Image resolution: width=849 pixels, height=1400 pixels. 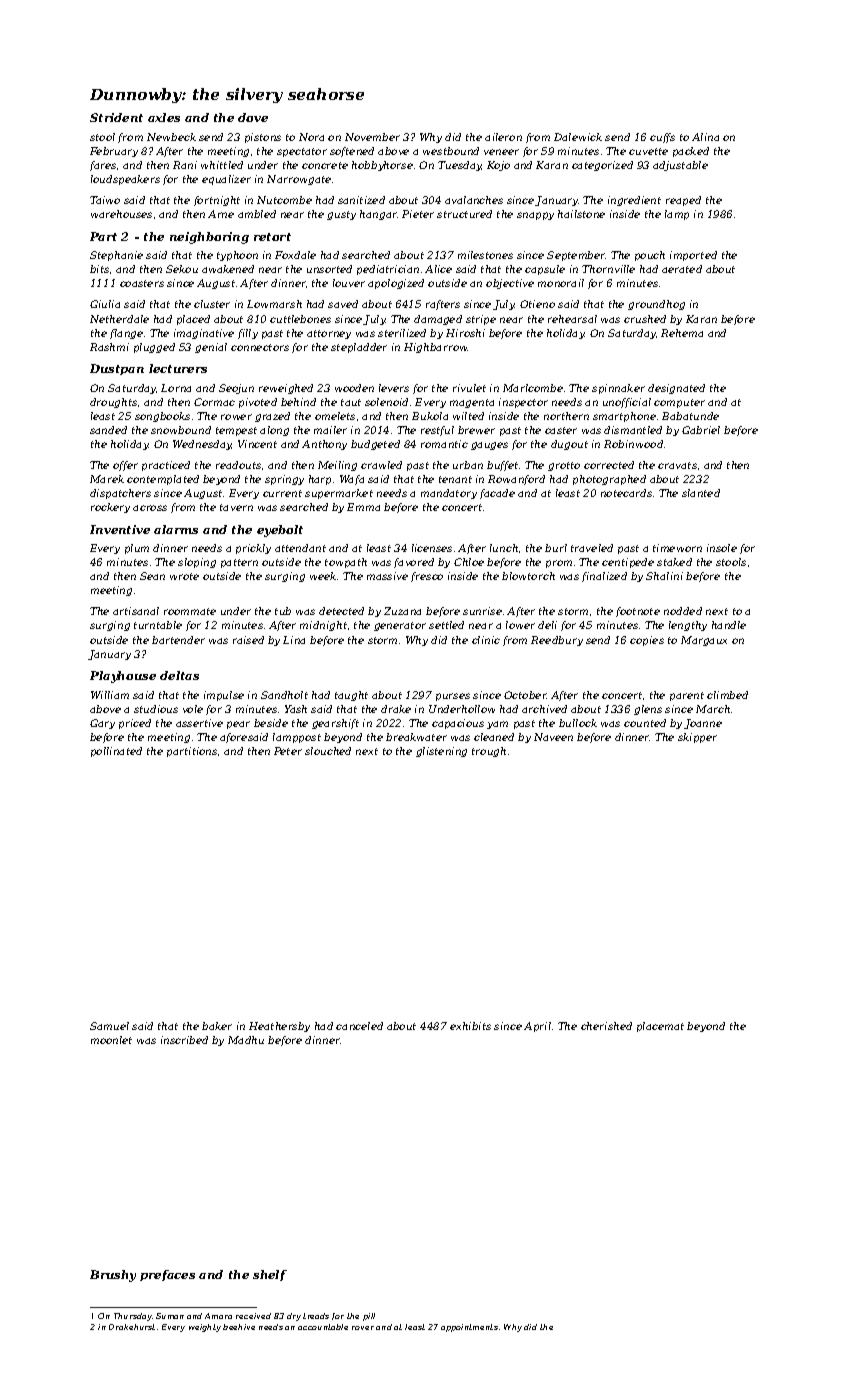 What do you see at coordinates (205, 1328) in the screenshot?
I see `weighty` at bounding box center [205, 1328].
